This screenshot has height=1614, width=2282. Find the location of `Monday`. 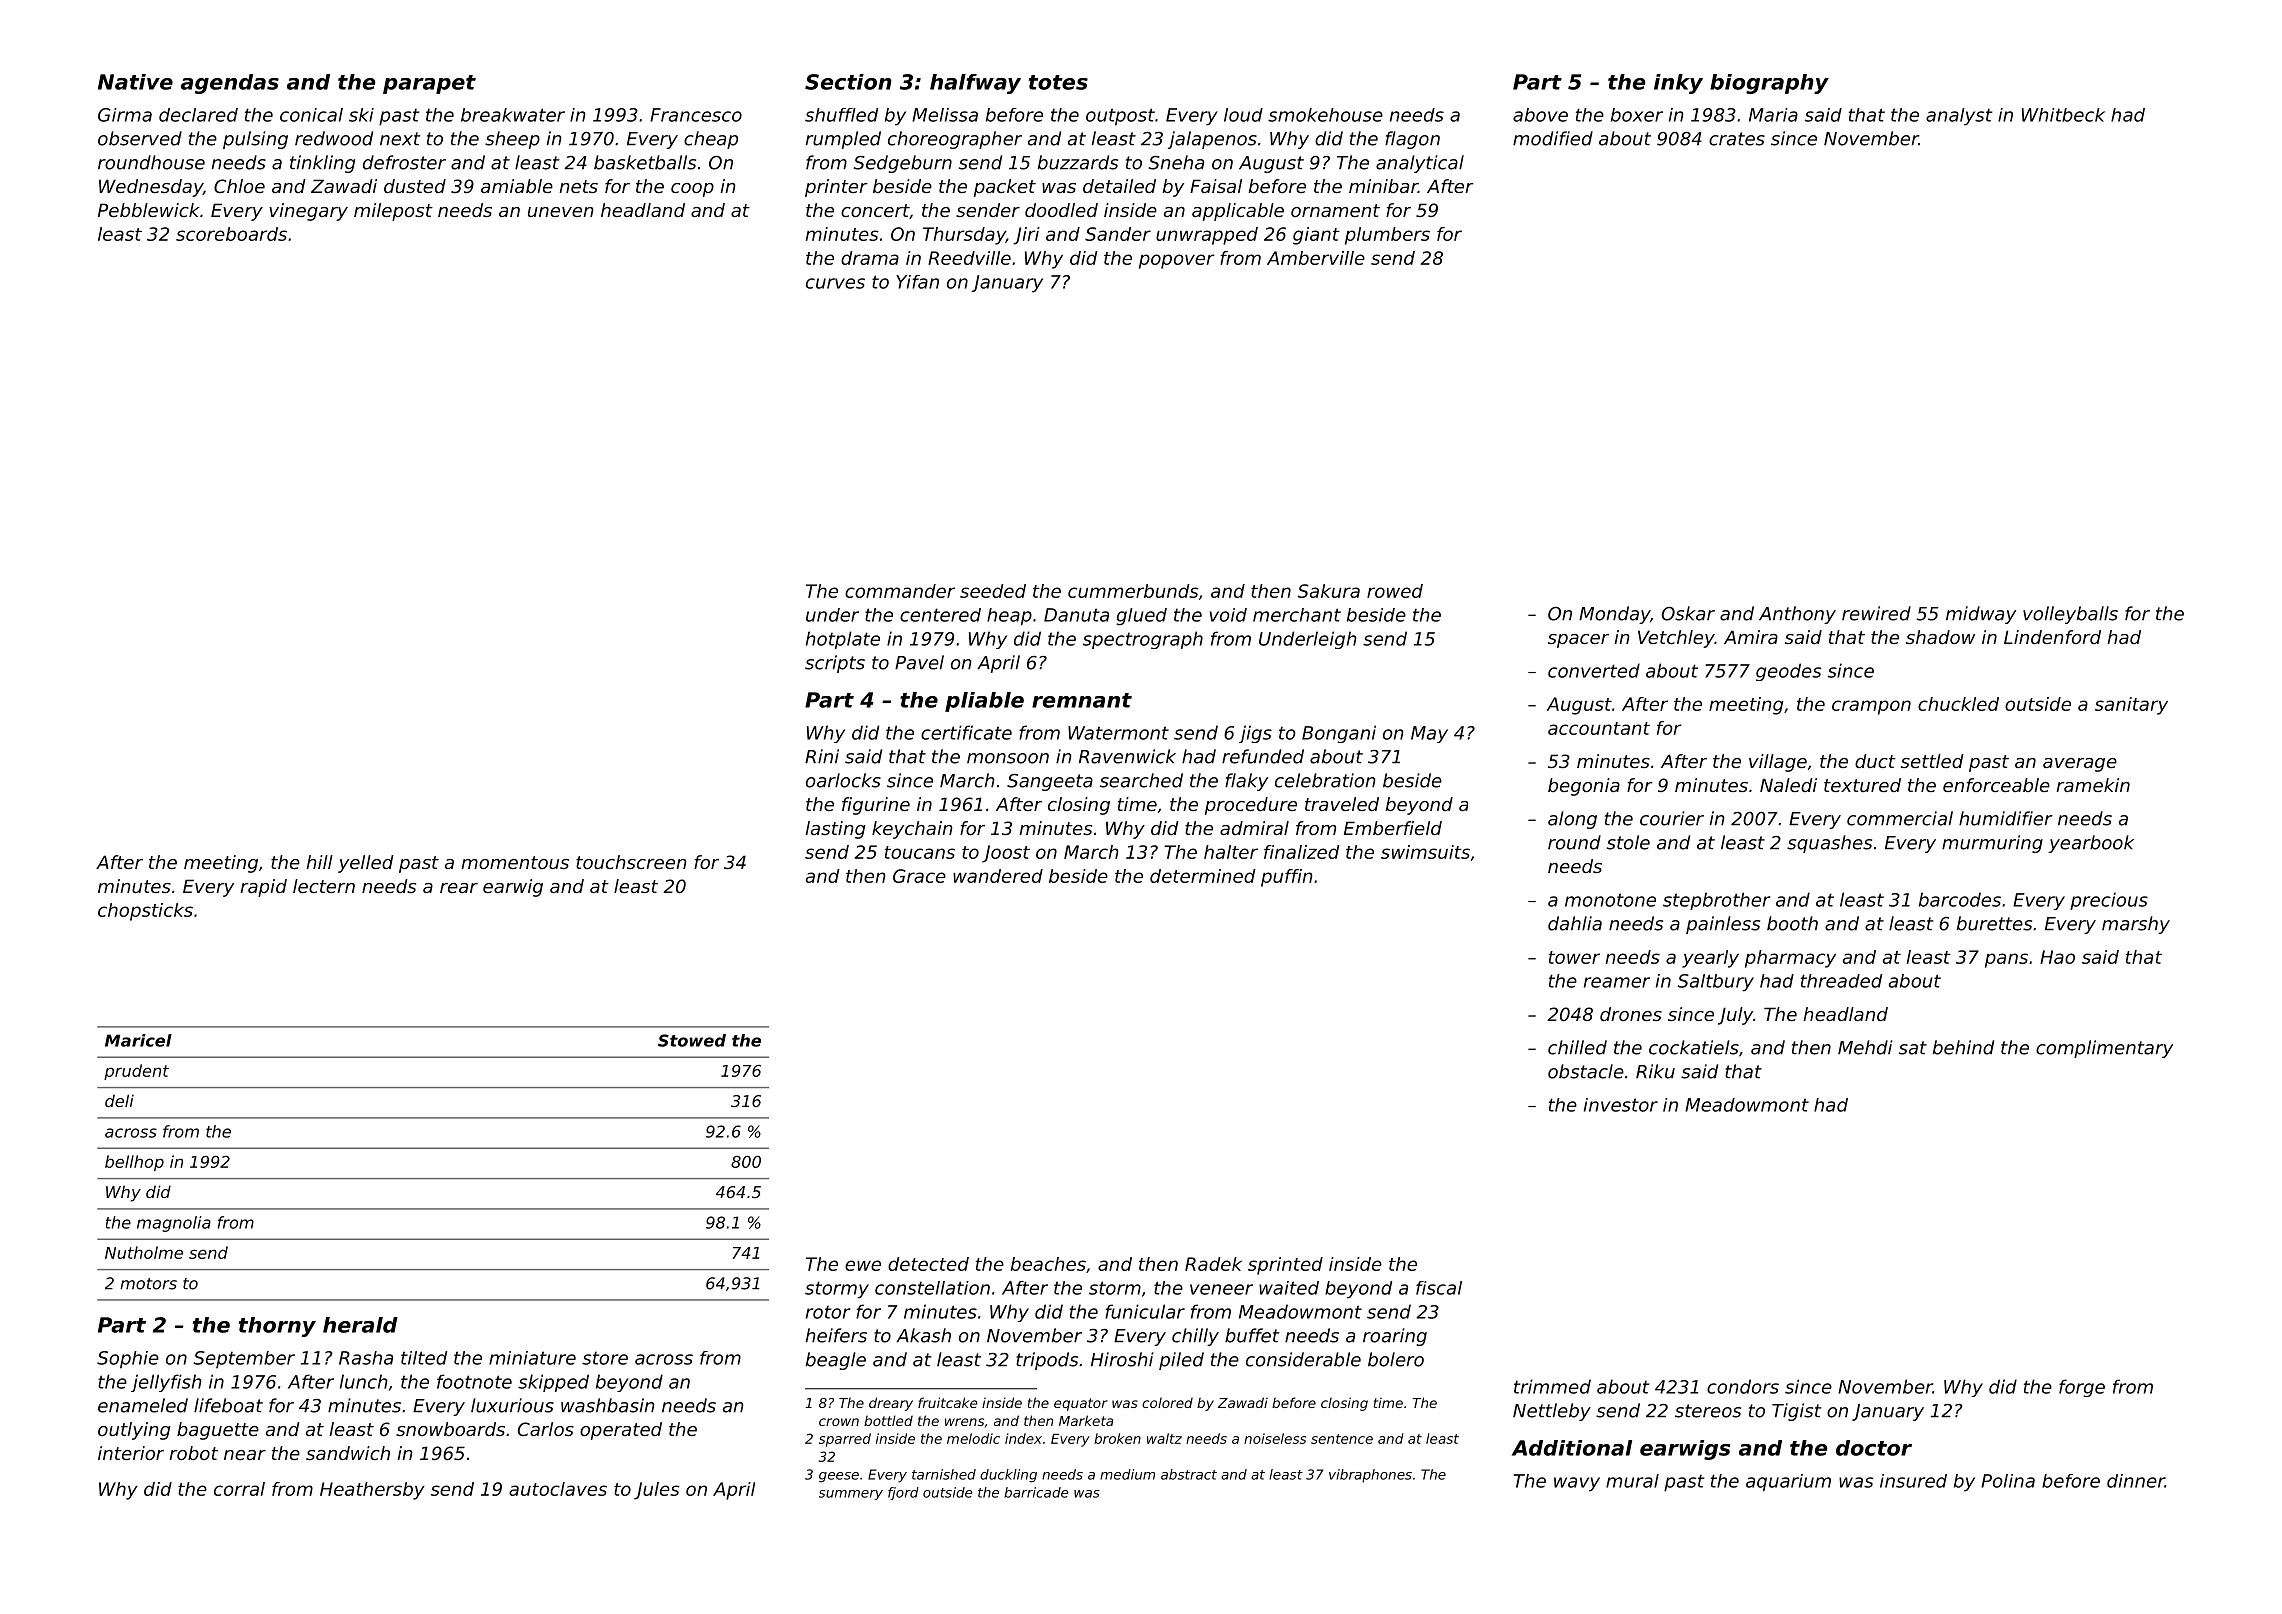

Monday is located at coordinates (1614, 615).
